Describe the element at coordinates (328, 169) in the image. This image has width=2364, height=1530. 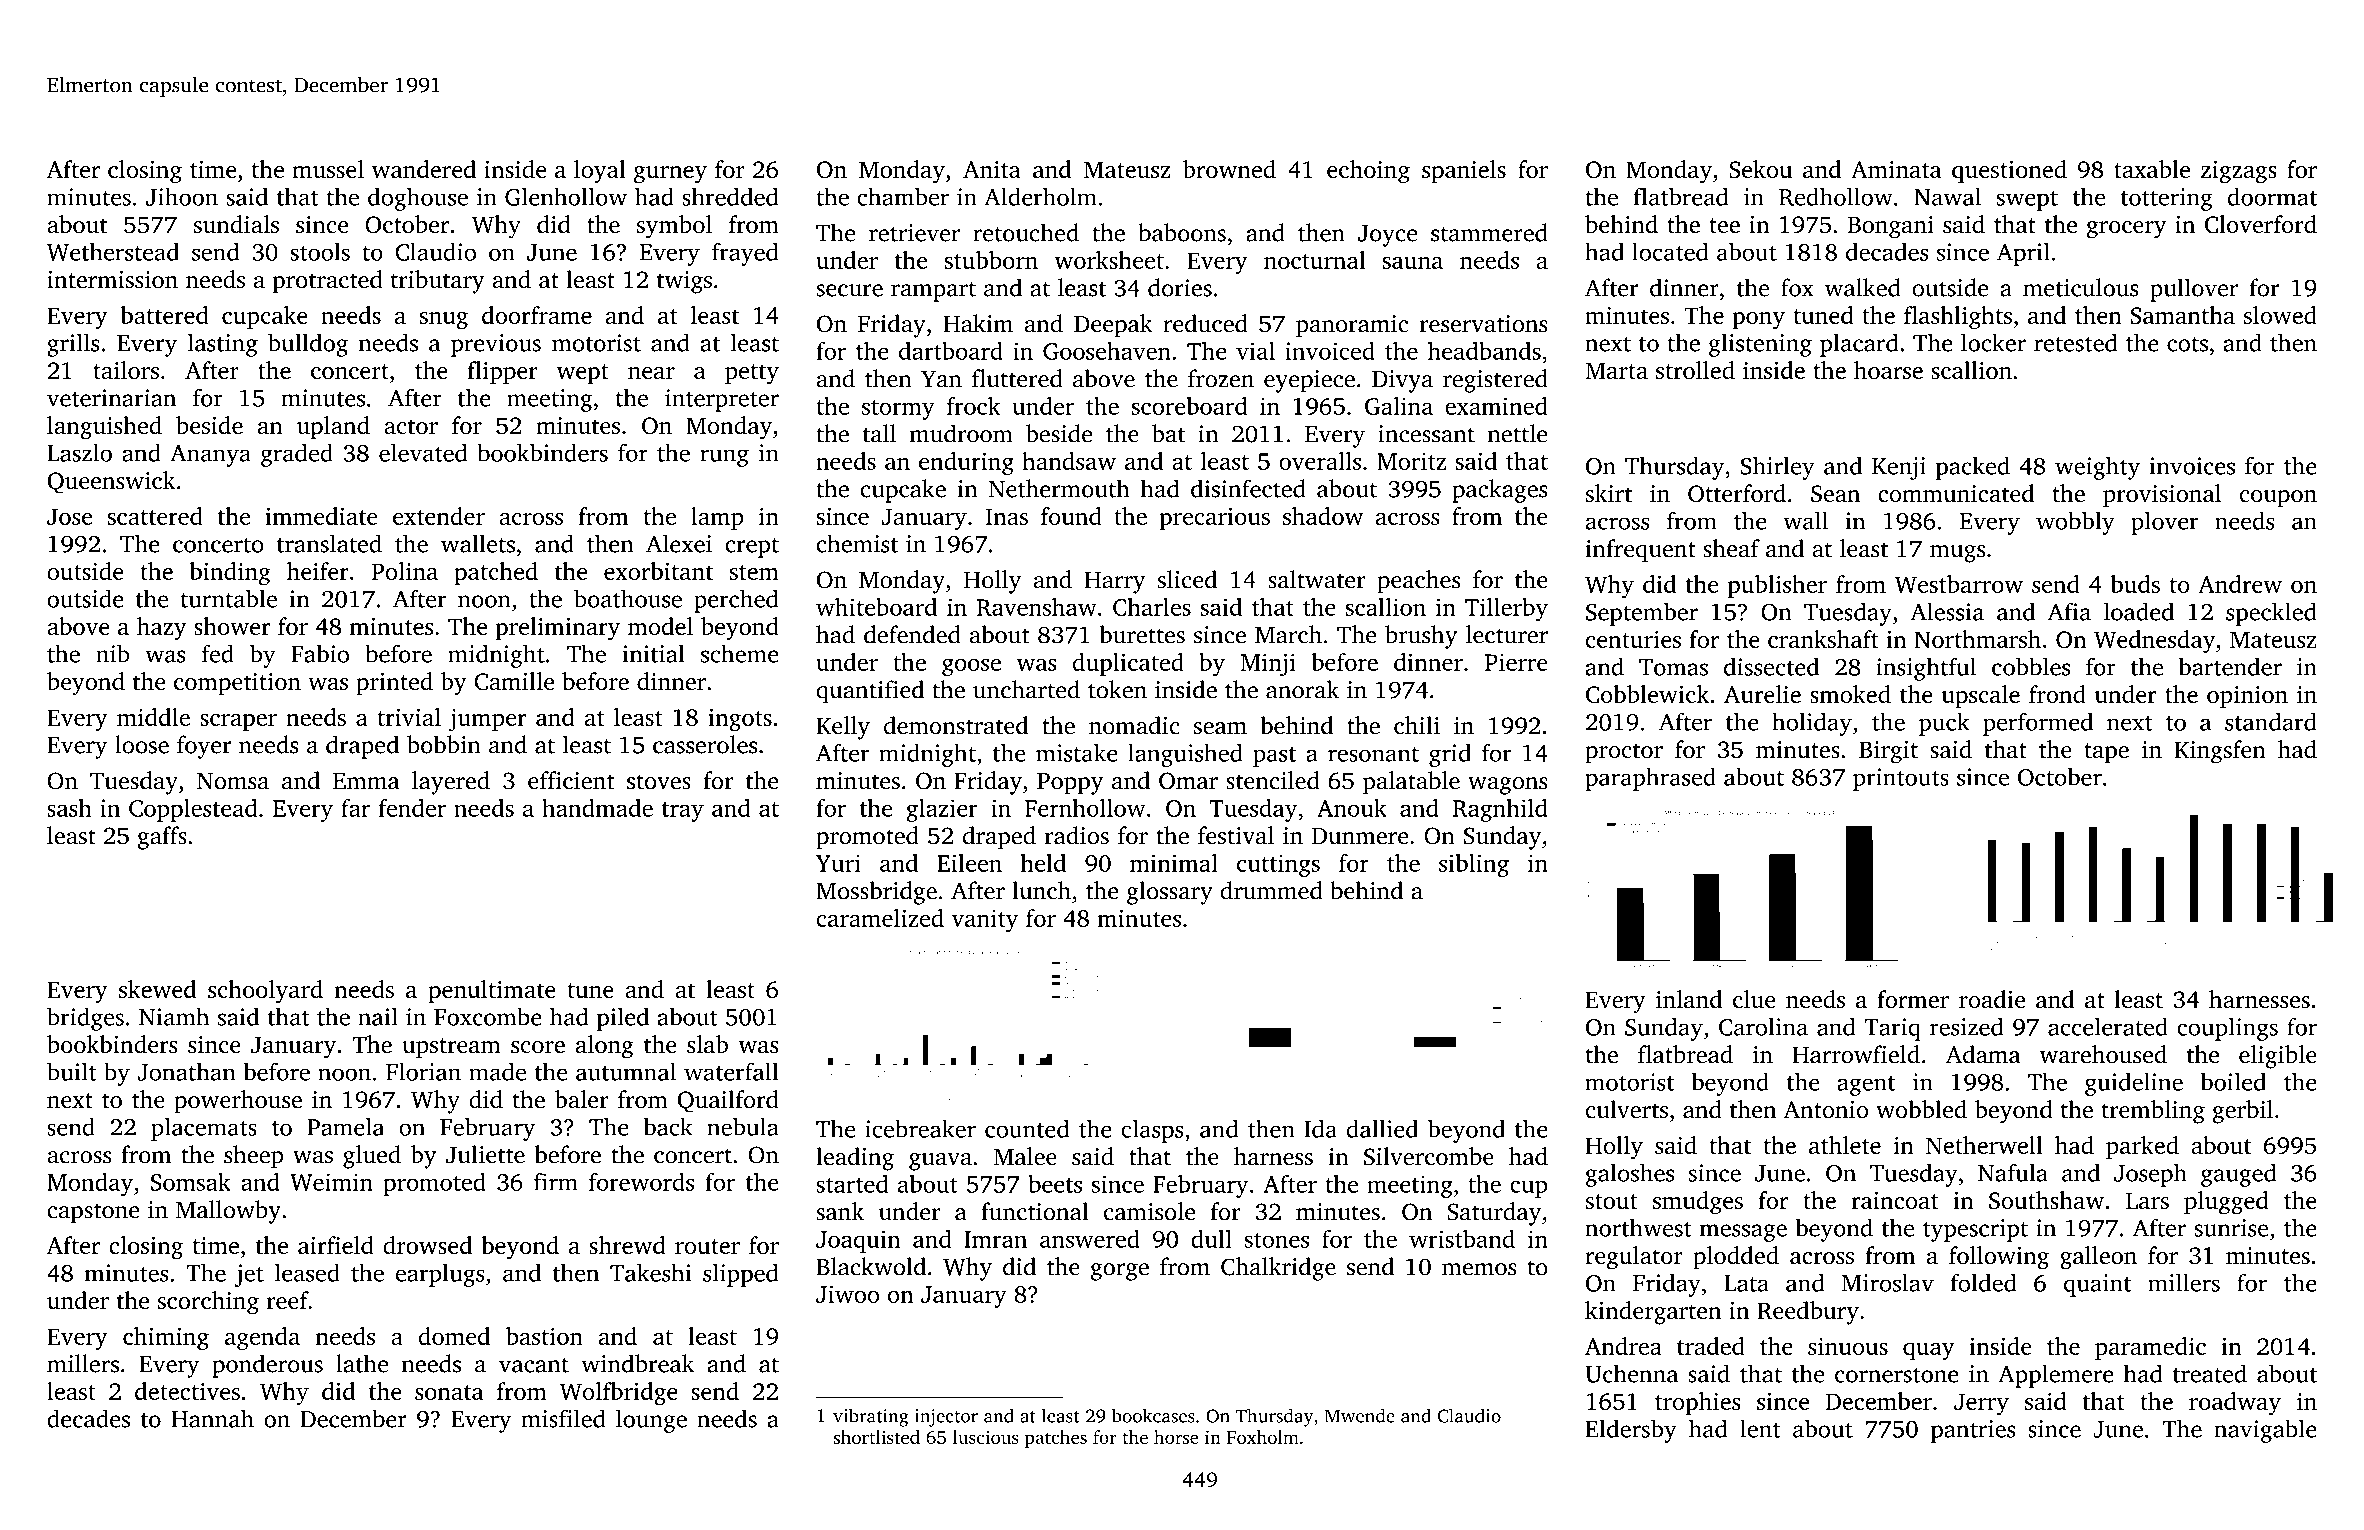
I see `mussel` at that location.
